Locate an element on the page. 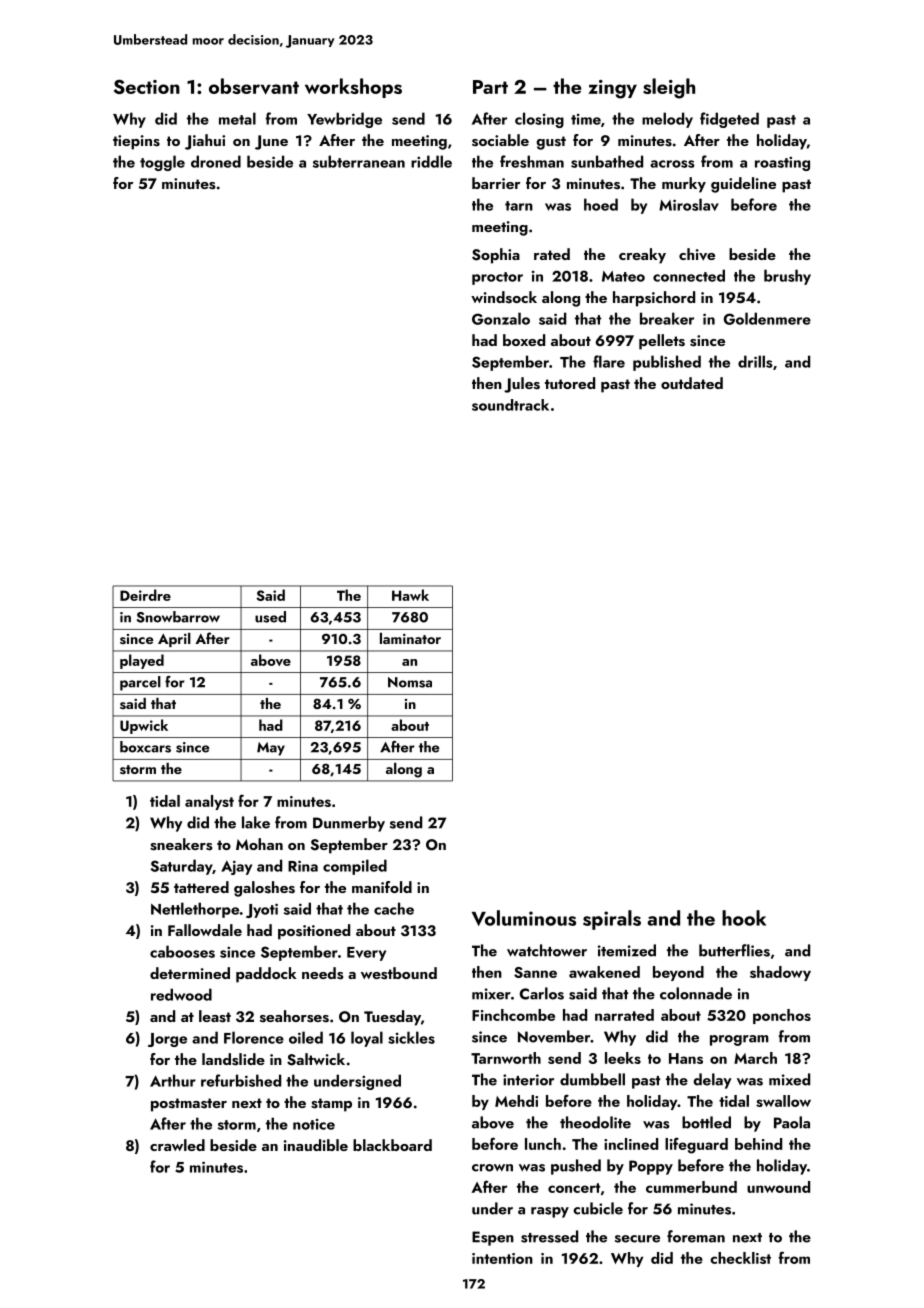 The width and height of the page is (924, 1308). inaudible is located at coordinates (316, 1145).
